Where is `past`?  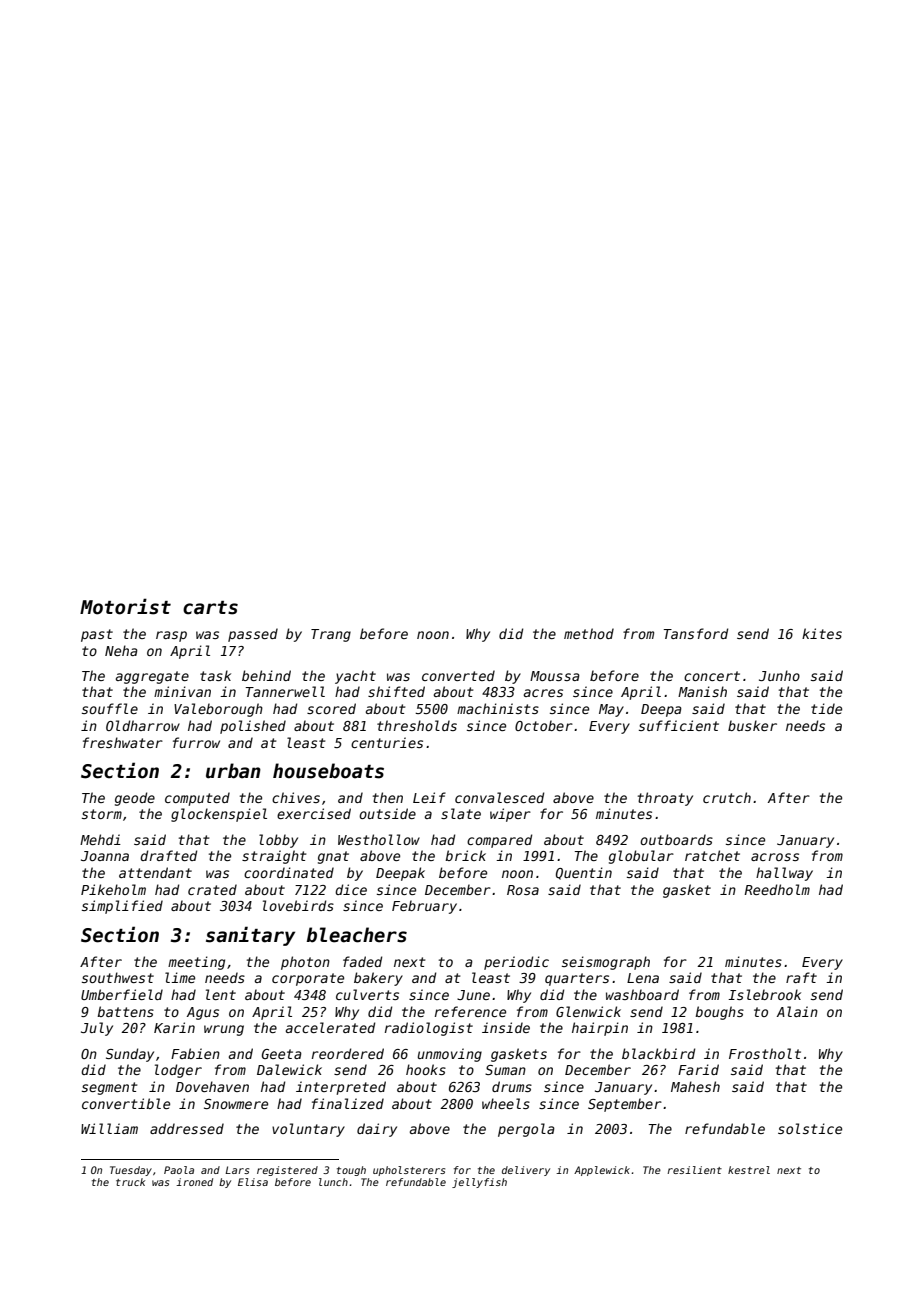 past is located at coordinates (97, 635).
